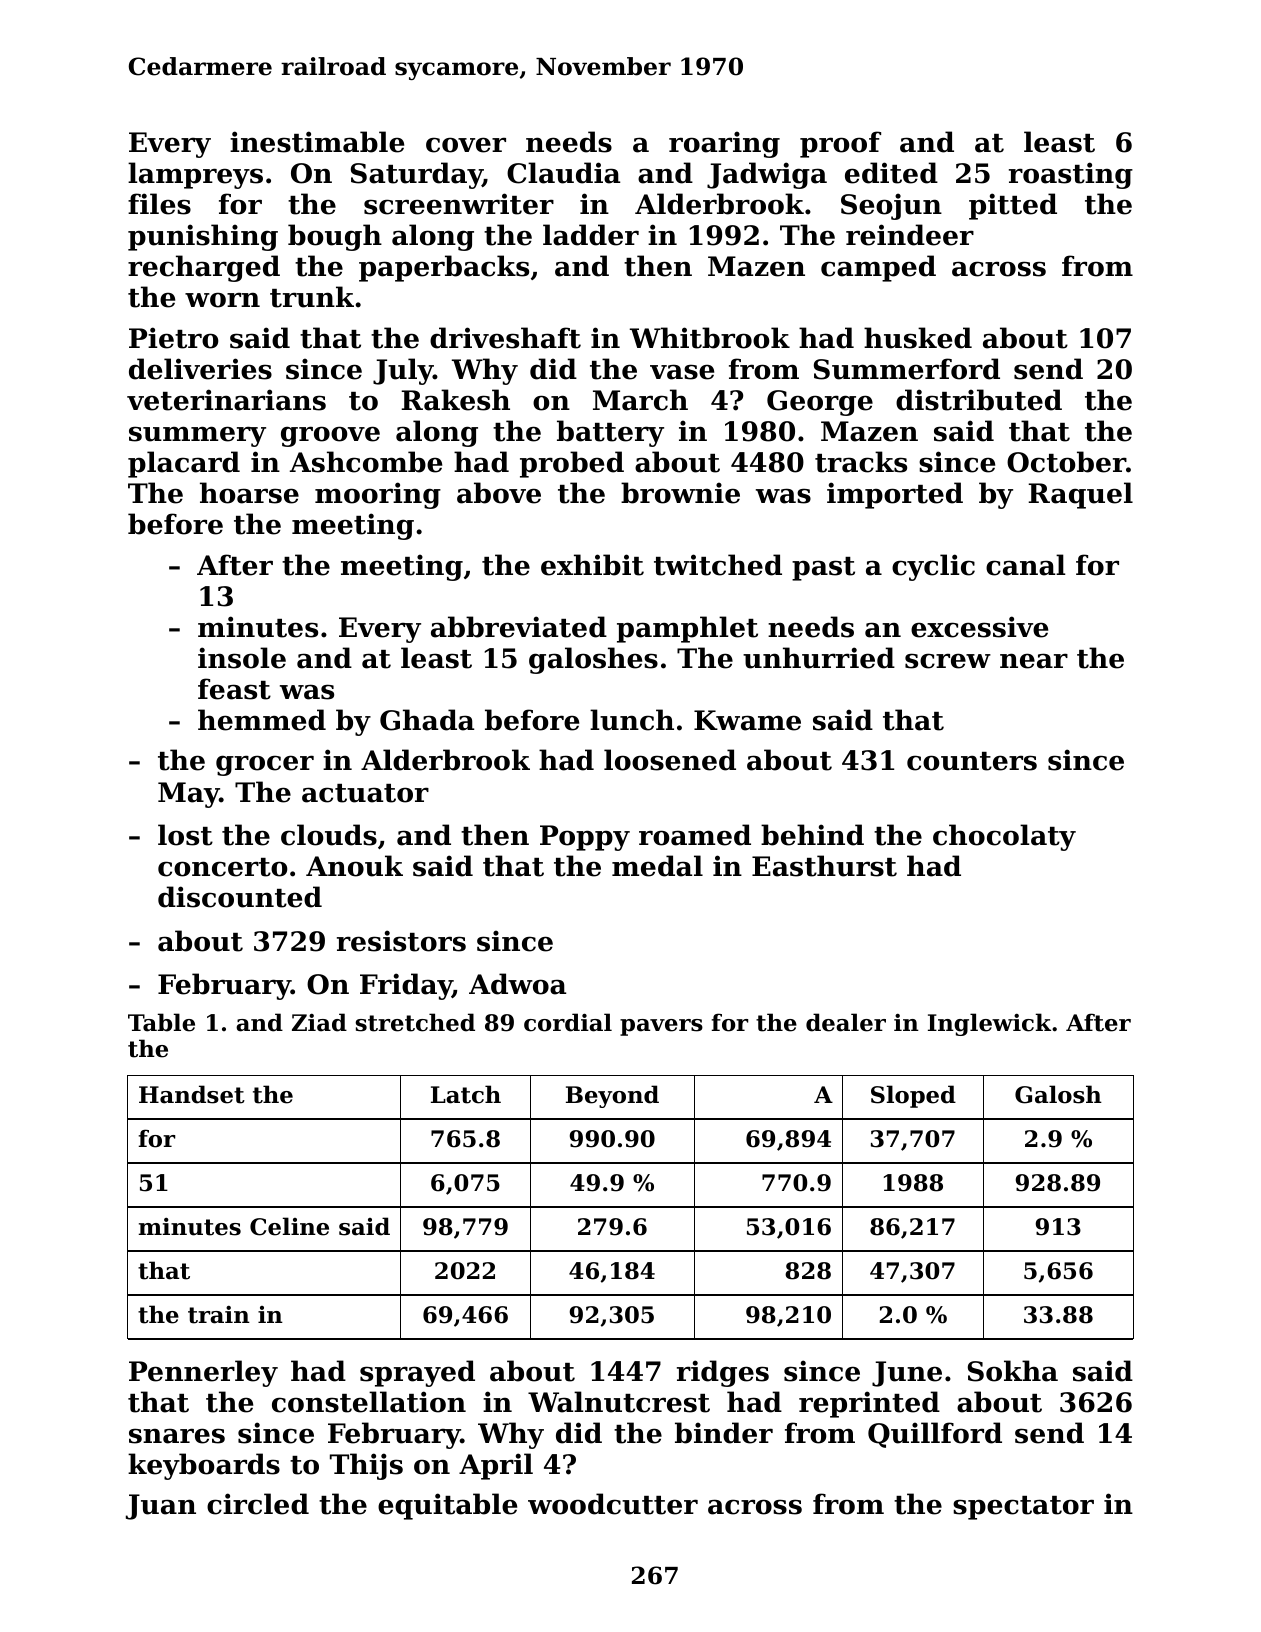 This page has height=1632, width=1261. What do you see at coordinates (891, 206) in the page?
I see `Seojun` at bounding box center [891, 206].
